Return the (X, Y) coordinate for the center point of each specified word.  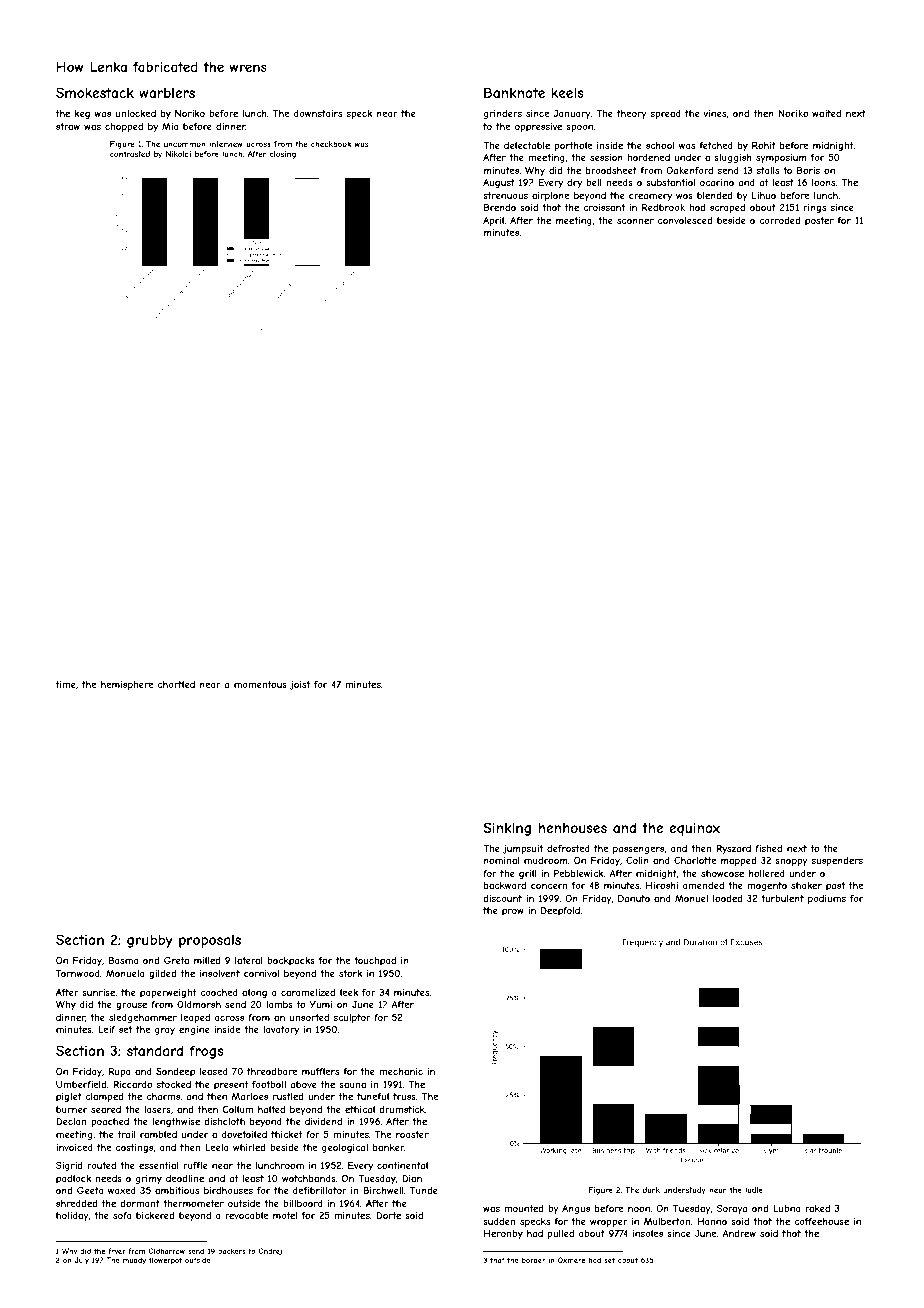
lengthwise (176, 1122)
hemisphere (127, 685)
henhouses (573, 828)
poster (819, 221)
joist (300, 685)
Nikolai (178, 154)
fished (768, 848)
